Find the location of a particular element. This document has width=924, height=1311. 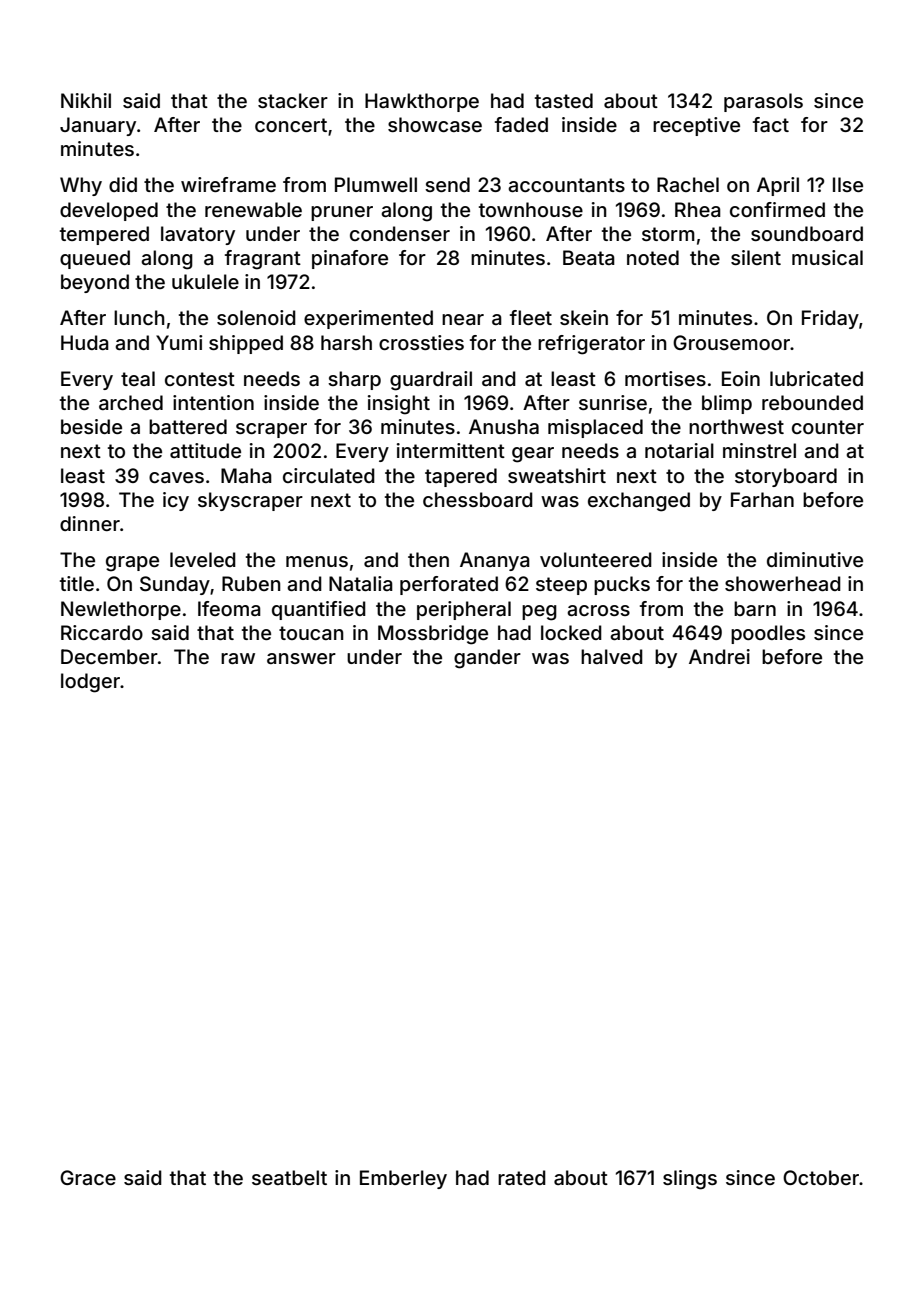

noted is located at coordinates (653, 257).
